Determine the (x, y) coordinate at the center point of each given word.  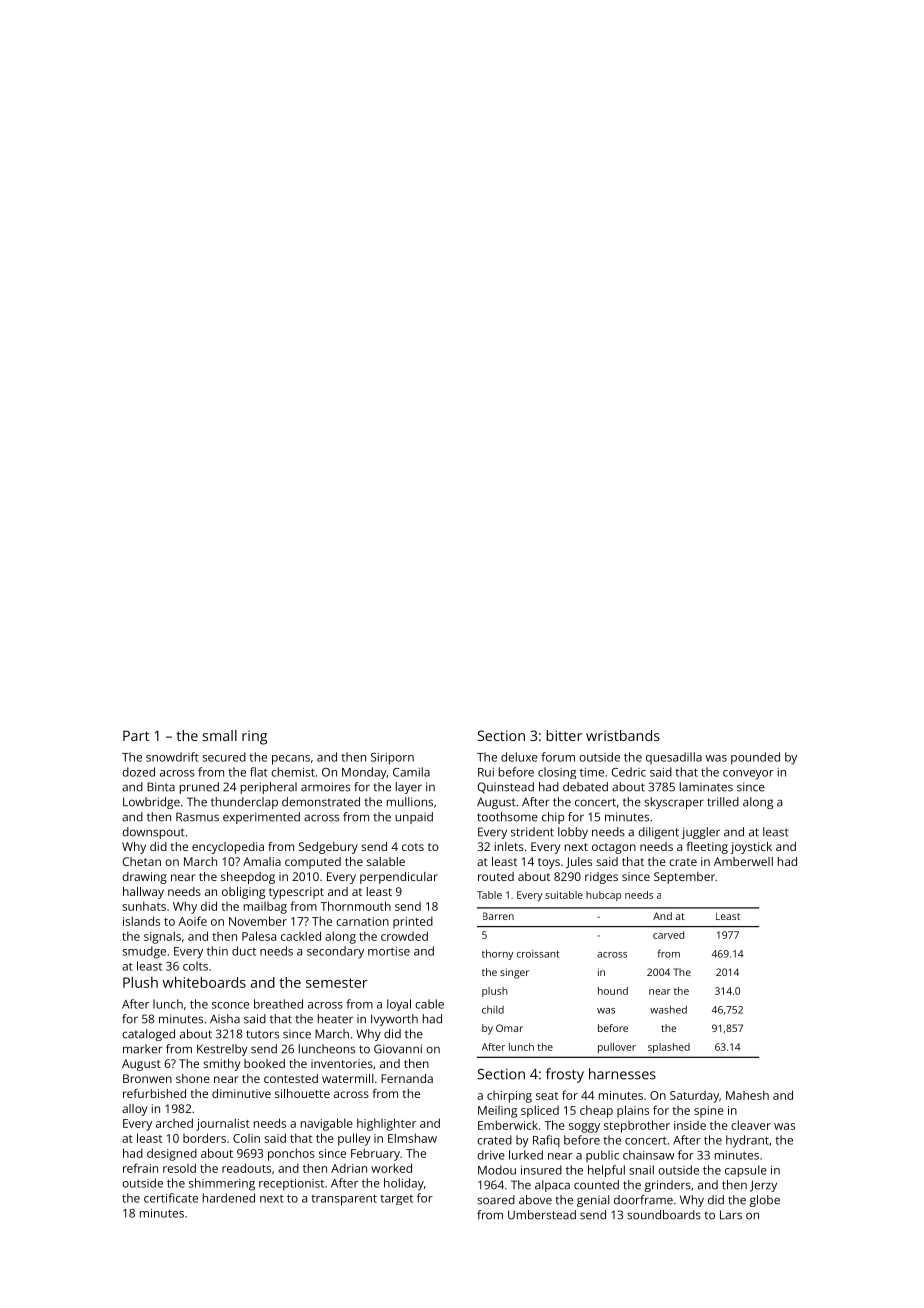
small (220, 735)
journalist (223, 1124)
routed (496, 876)
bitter (564, 735)
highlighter (386, 1124)
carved (668, 935)
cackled (301, 936)
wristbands (623, 735)
